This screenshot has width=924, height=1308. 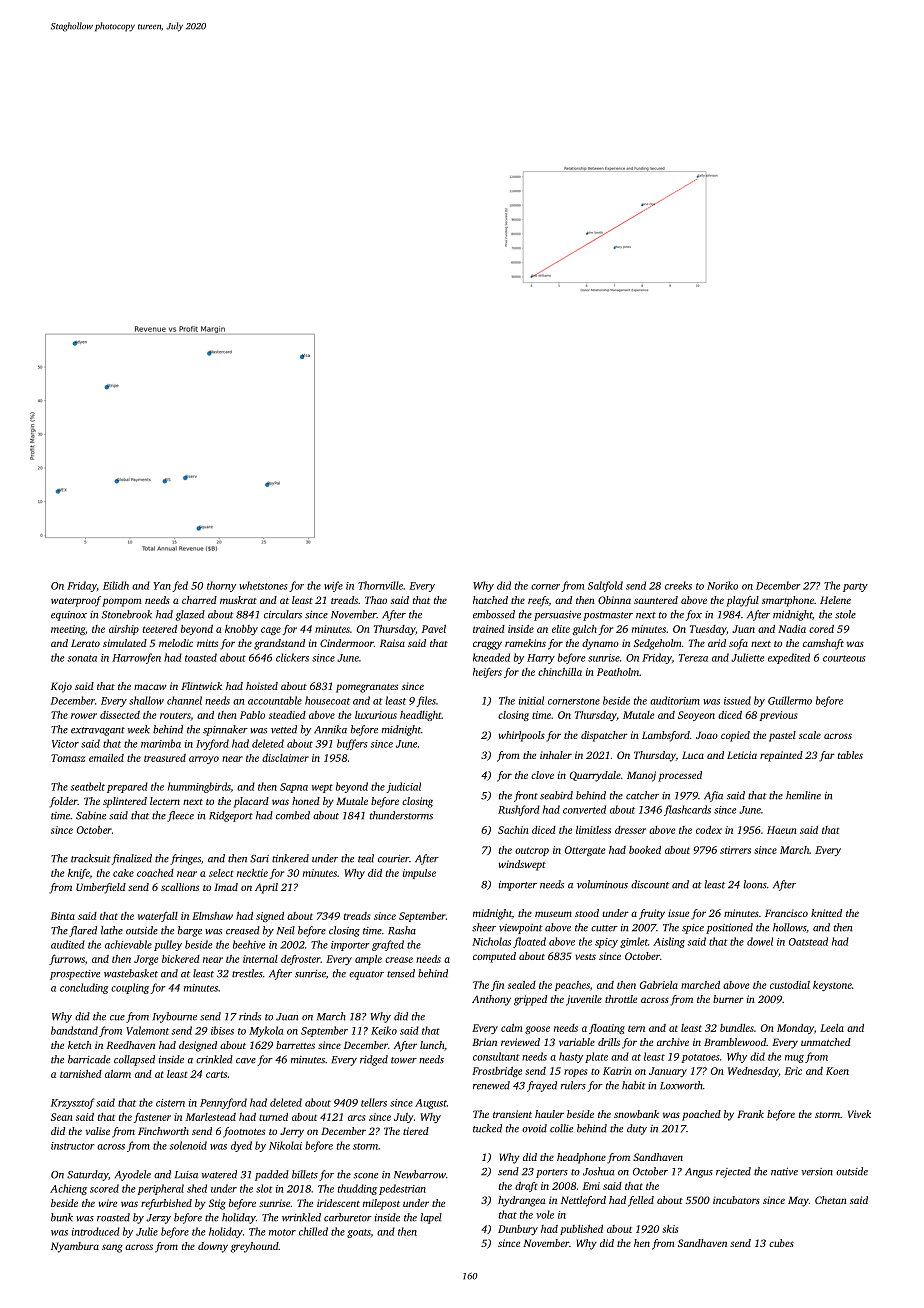 I want to click on fruity, so click(x=652, y=914).
